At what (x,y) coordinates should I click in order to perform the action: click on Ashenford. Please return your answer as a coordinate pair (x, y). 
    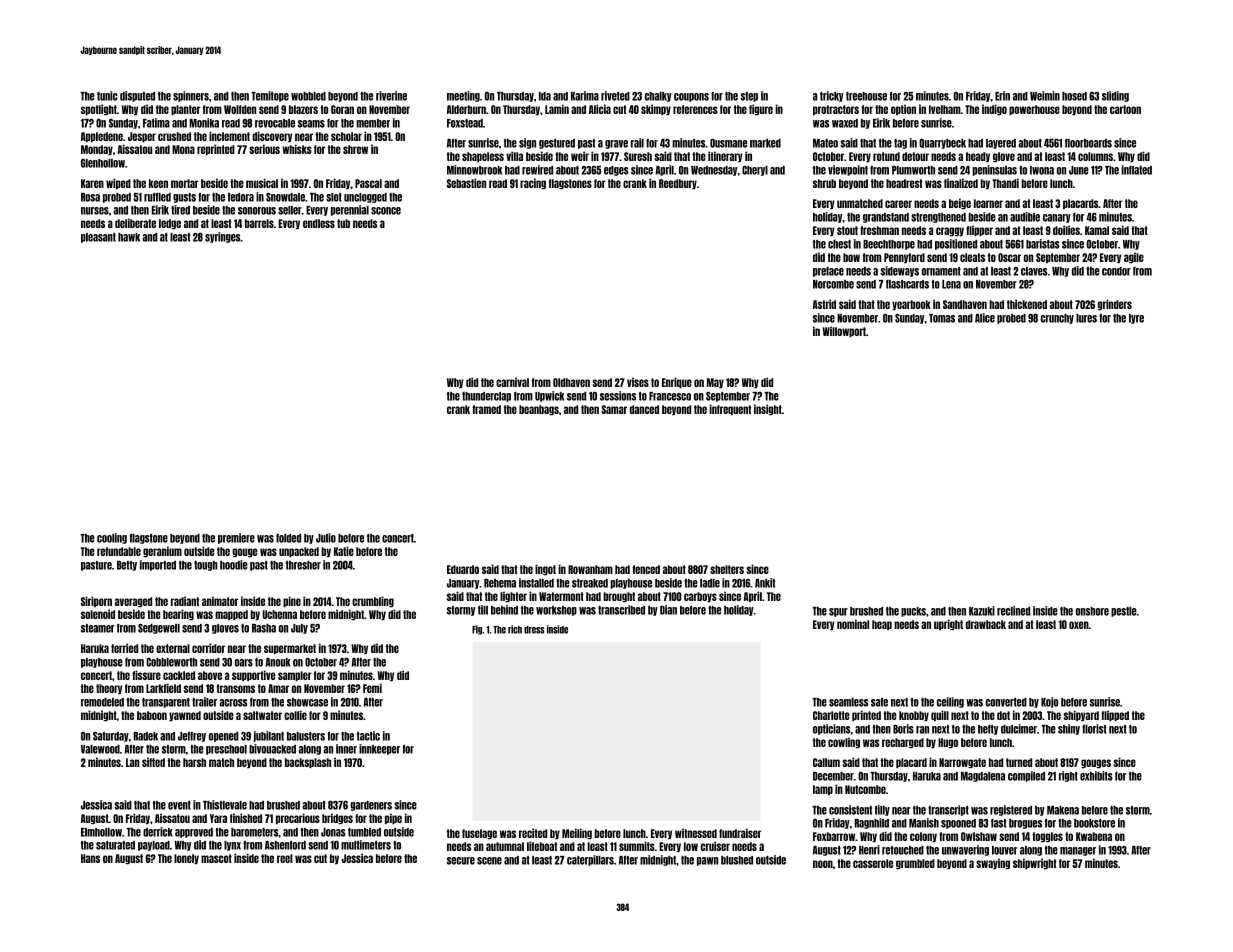
    Looking at the image, I should click on (285, 845).
